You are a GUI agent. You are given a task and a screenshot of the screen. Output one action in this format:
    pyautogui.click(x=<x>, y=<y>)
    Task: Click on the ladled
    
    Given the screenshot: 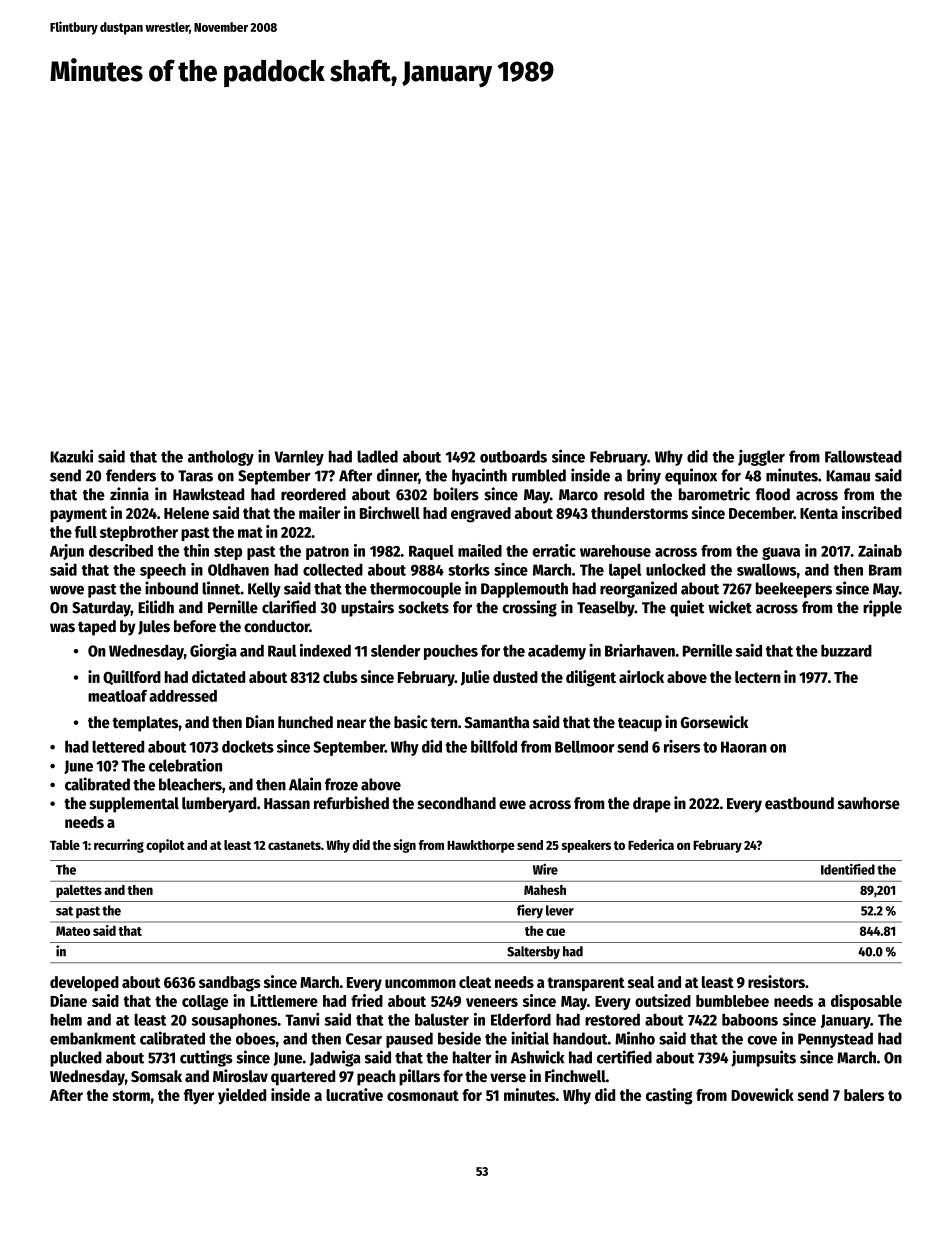 What is the action you would take?
    pyautogui.click(x=377, y=456)
